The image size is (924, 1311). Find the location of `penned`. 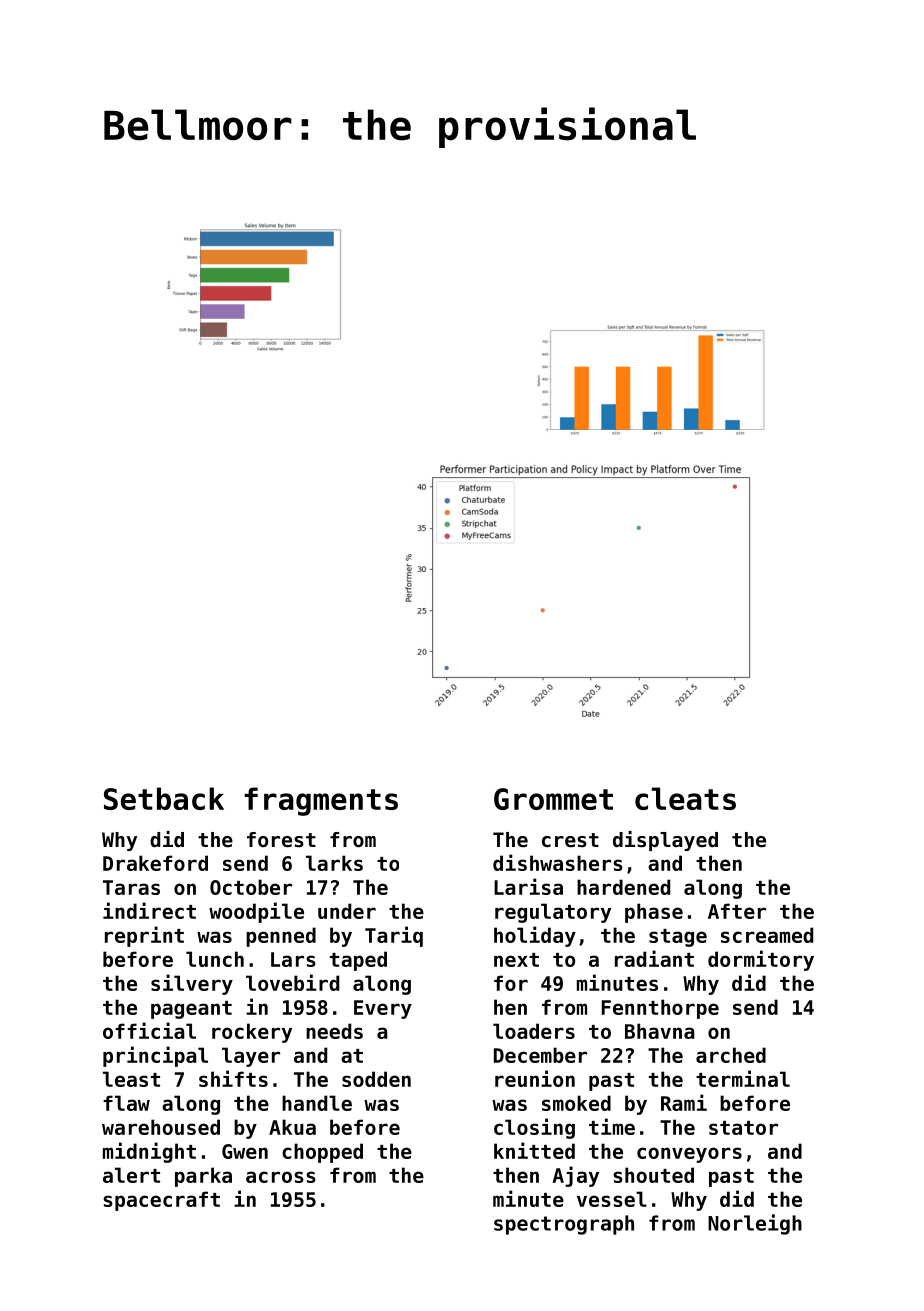

penned is located at coordinates (281, 937).
